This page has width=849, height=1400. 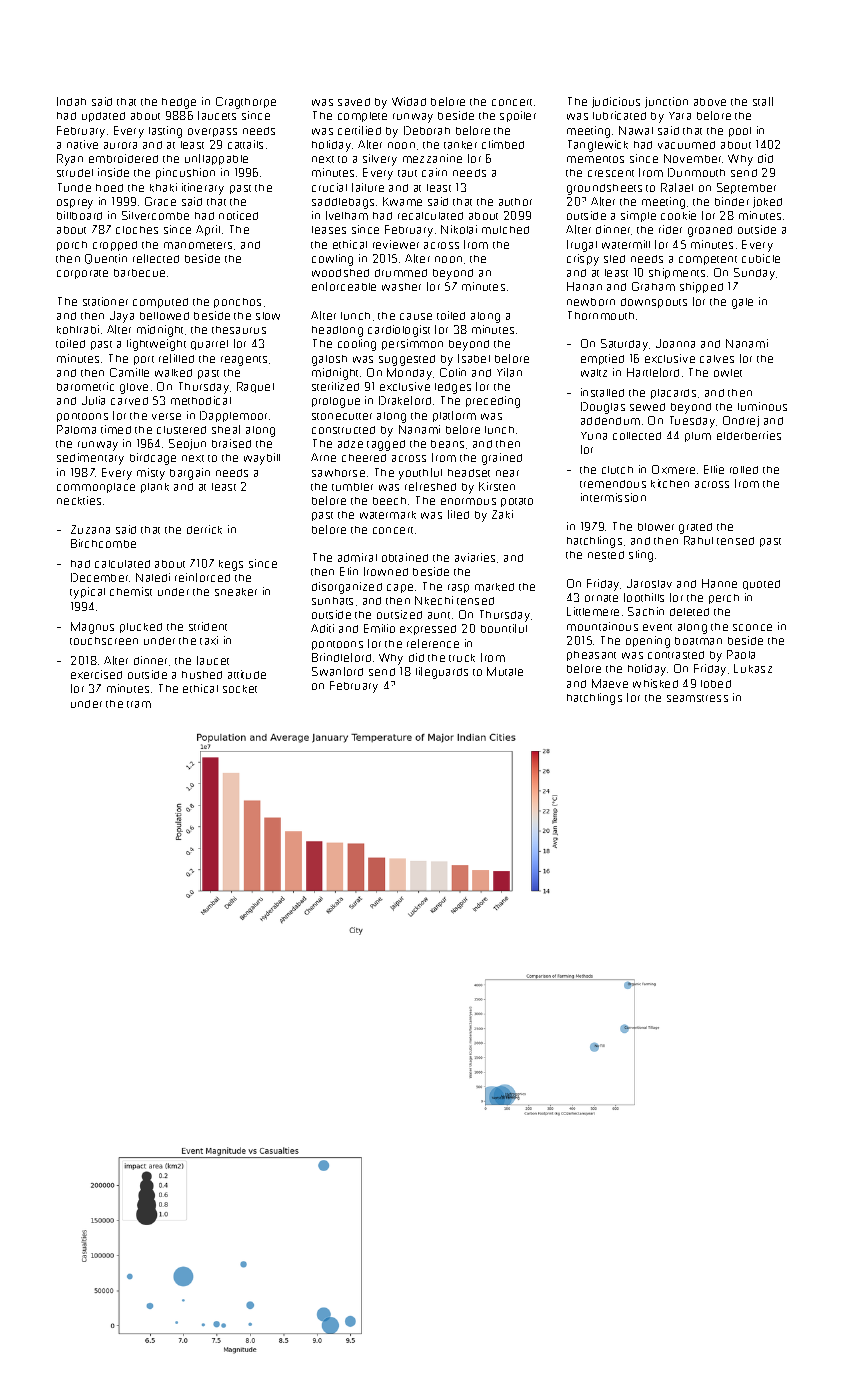 What do you see at coordinates (87, 593) in the page?
I see `typical` at bounding box center [87, 593].
